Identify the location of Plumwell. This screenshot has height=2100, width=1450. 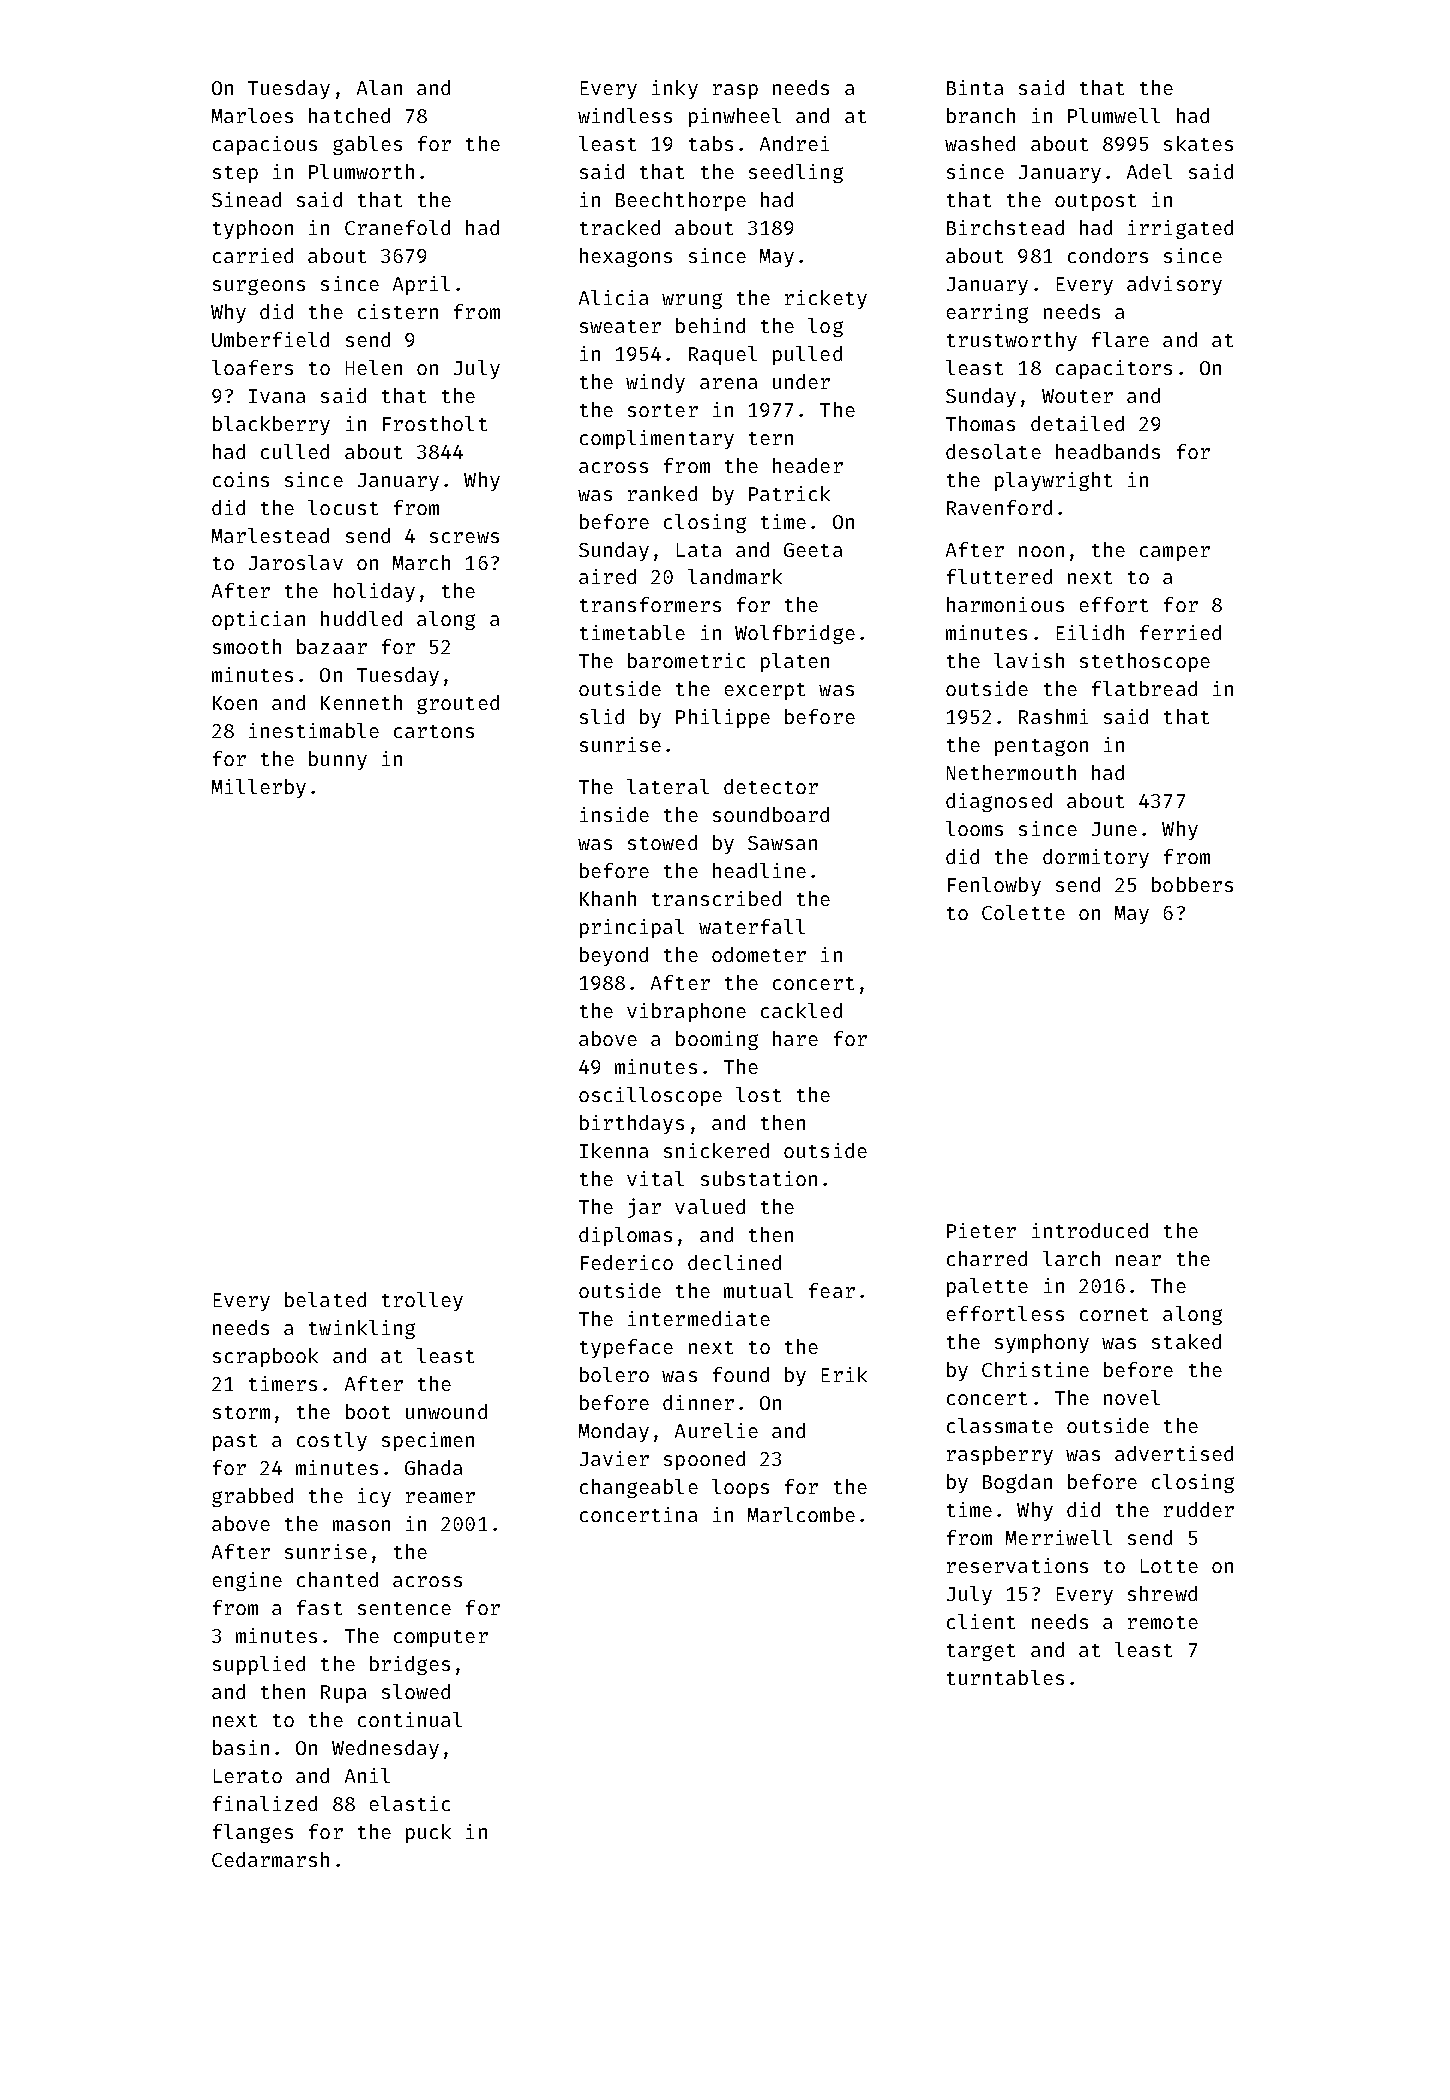
(1114, 115).
